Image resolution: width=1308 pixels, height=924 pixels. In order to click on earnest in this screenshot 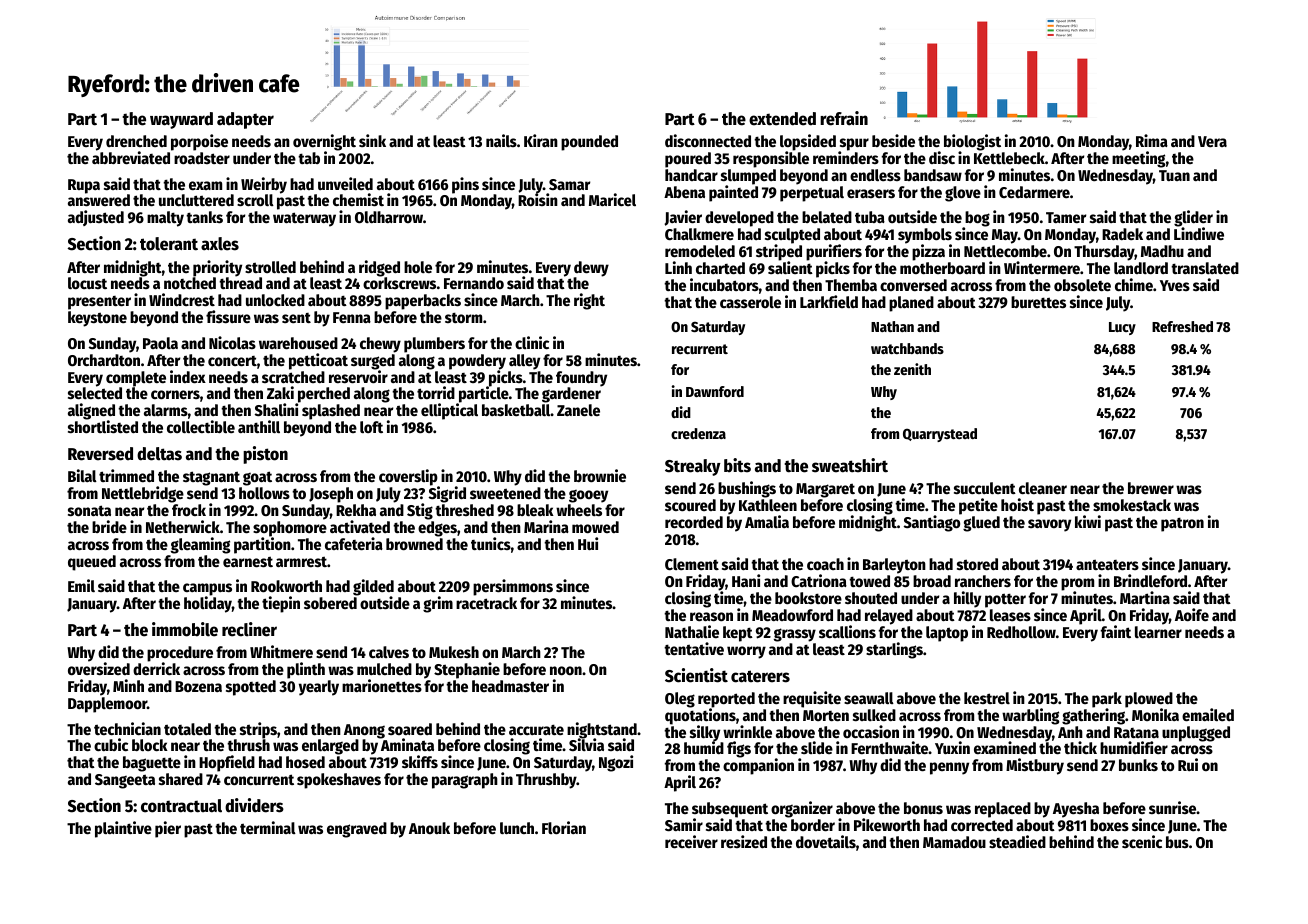, I will do `click(248, 561)`.
